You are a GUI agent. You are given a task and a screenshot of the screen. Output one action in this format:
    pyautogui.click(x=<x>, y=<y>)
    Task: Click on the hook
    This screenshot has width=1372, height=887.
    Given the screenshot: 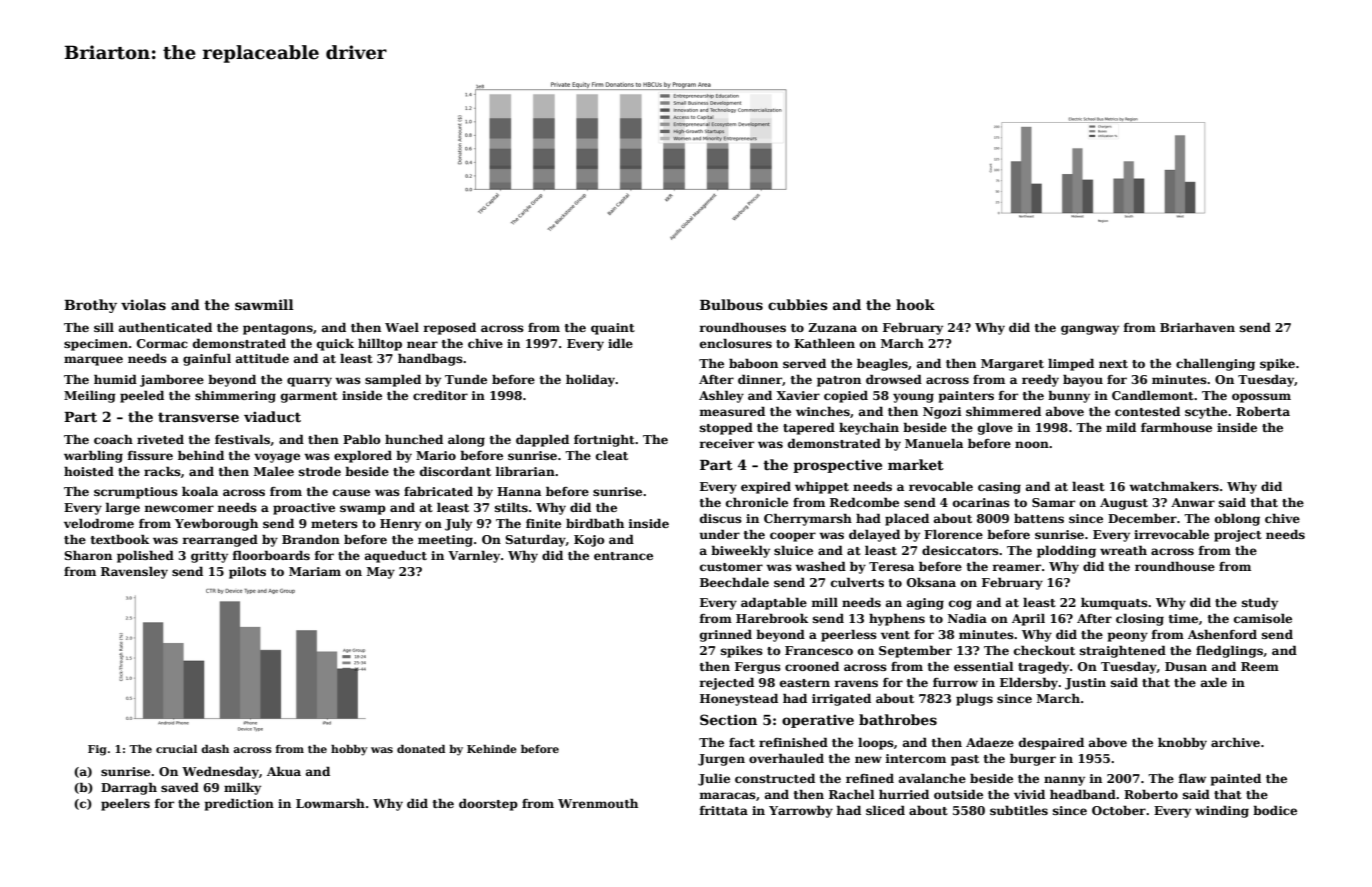 What is the action you would take?
    pyautogui.click(x=915, y=304)
